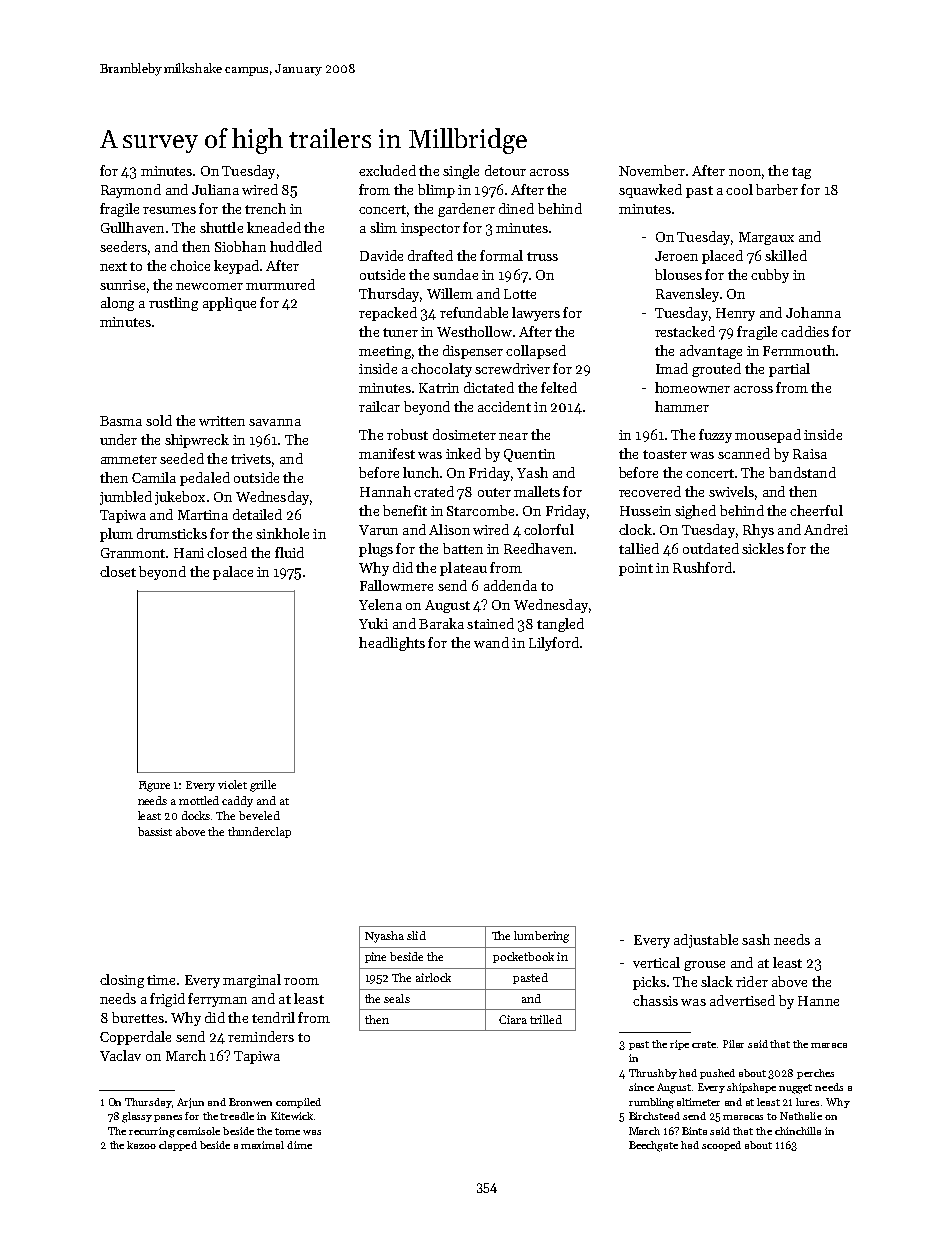  Describe the element at coordinates (541, 937) in the screenshot. I see `lumbering` at that location.
